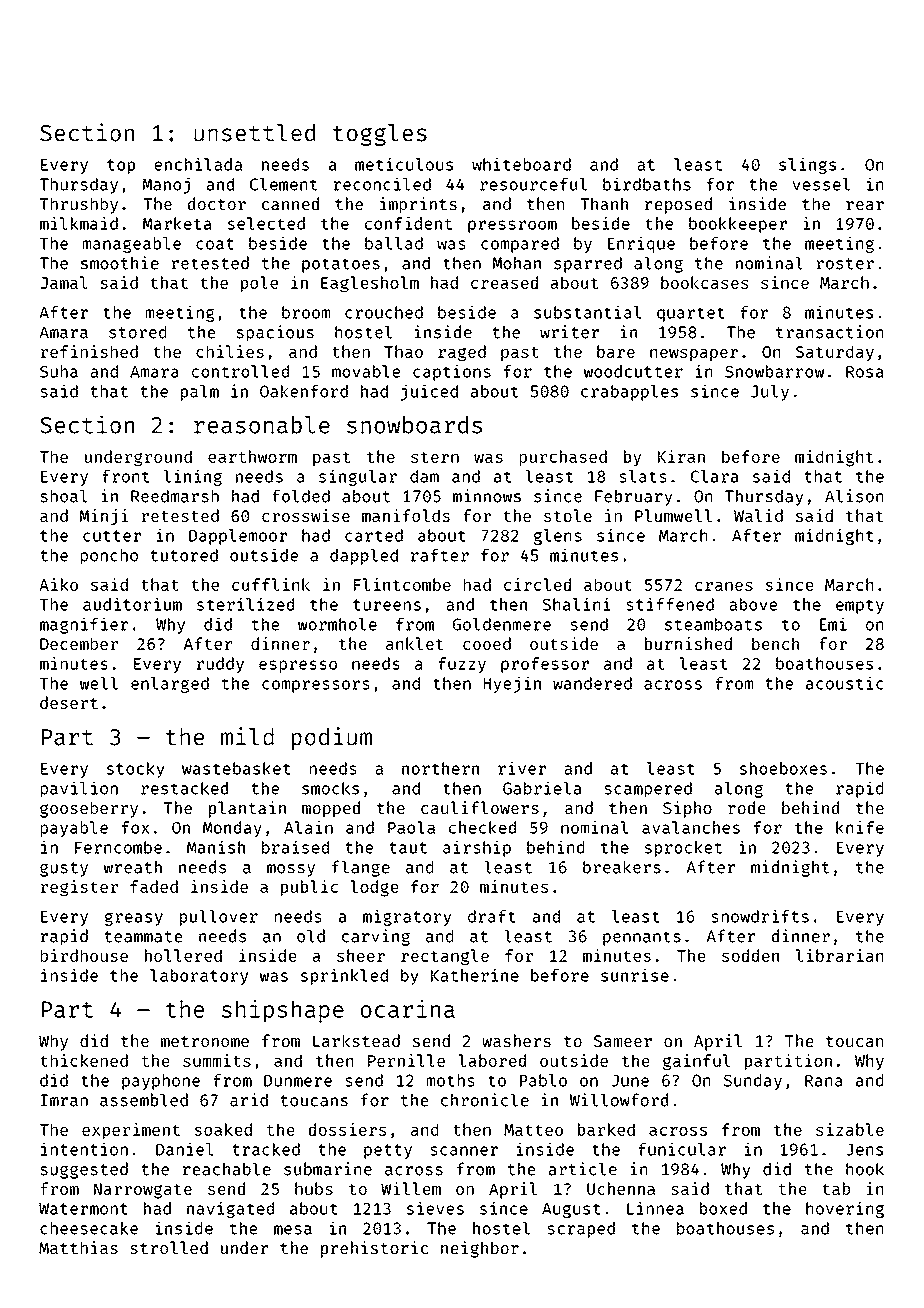 This image has height=1308, width=924. What do you see at coordinates (121, 166) in the image?
I see `top` at bounding box center [121, 166].
